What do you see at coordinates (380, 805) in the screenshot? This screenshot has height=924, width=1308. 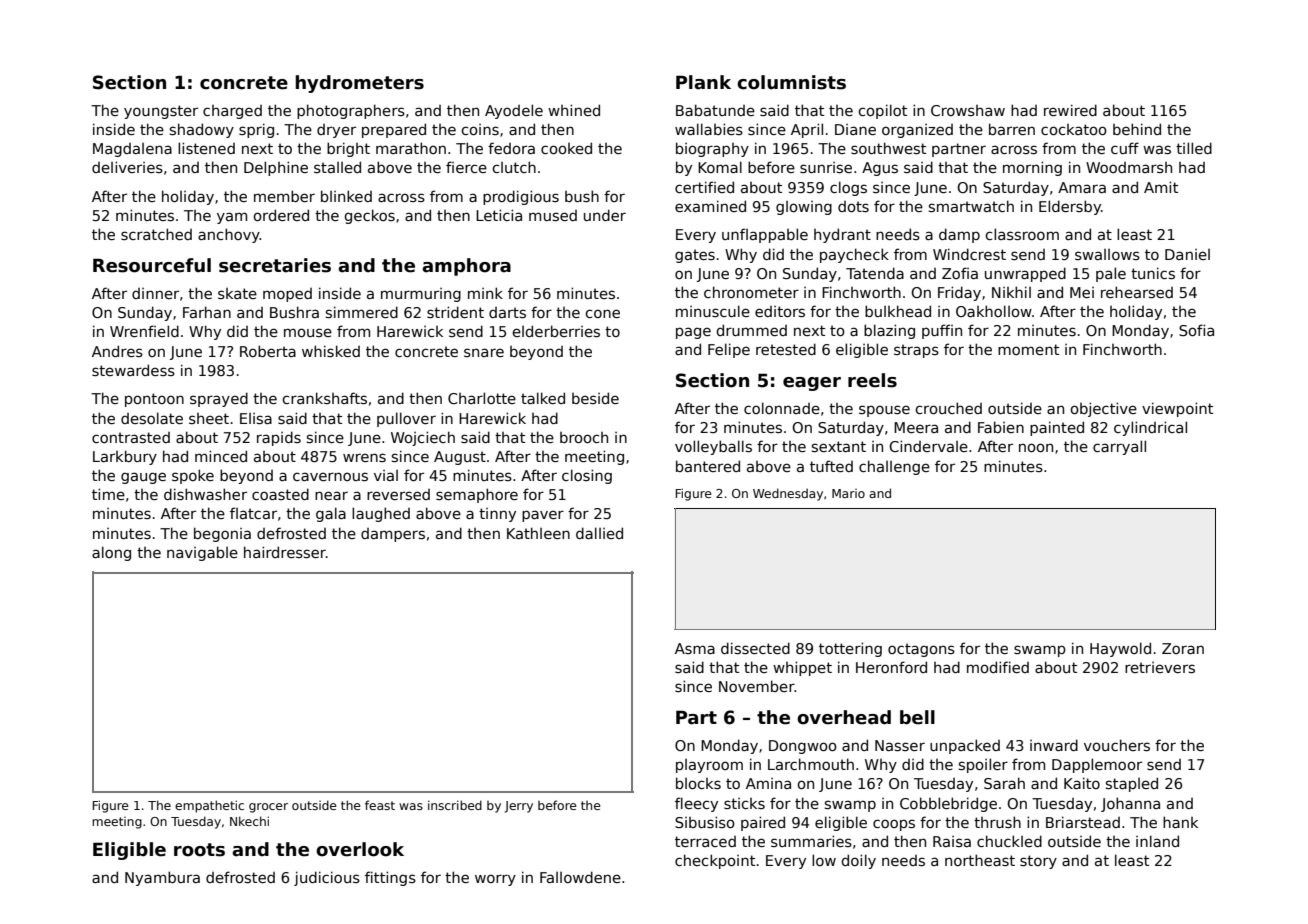 I see `feast` at bounding box center [380, 805].
